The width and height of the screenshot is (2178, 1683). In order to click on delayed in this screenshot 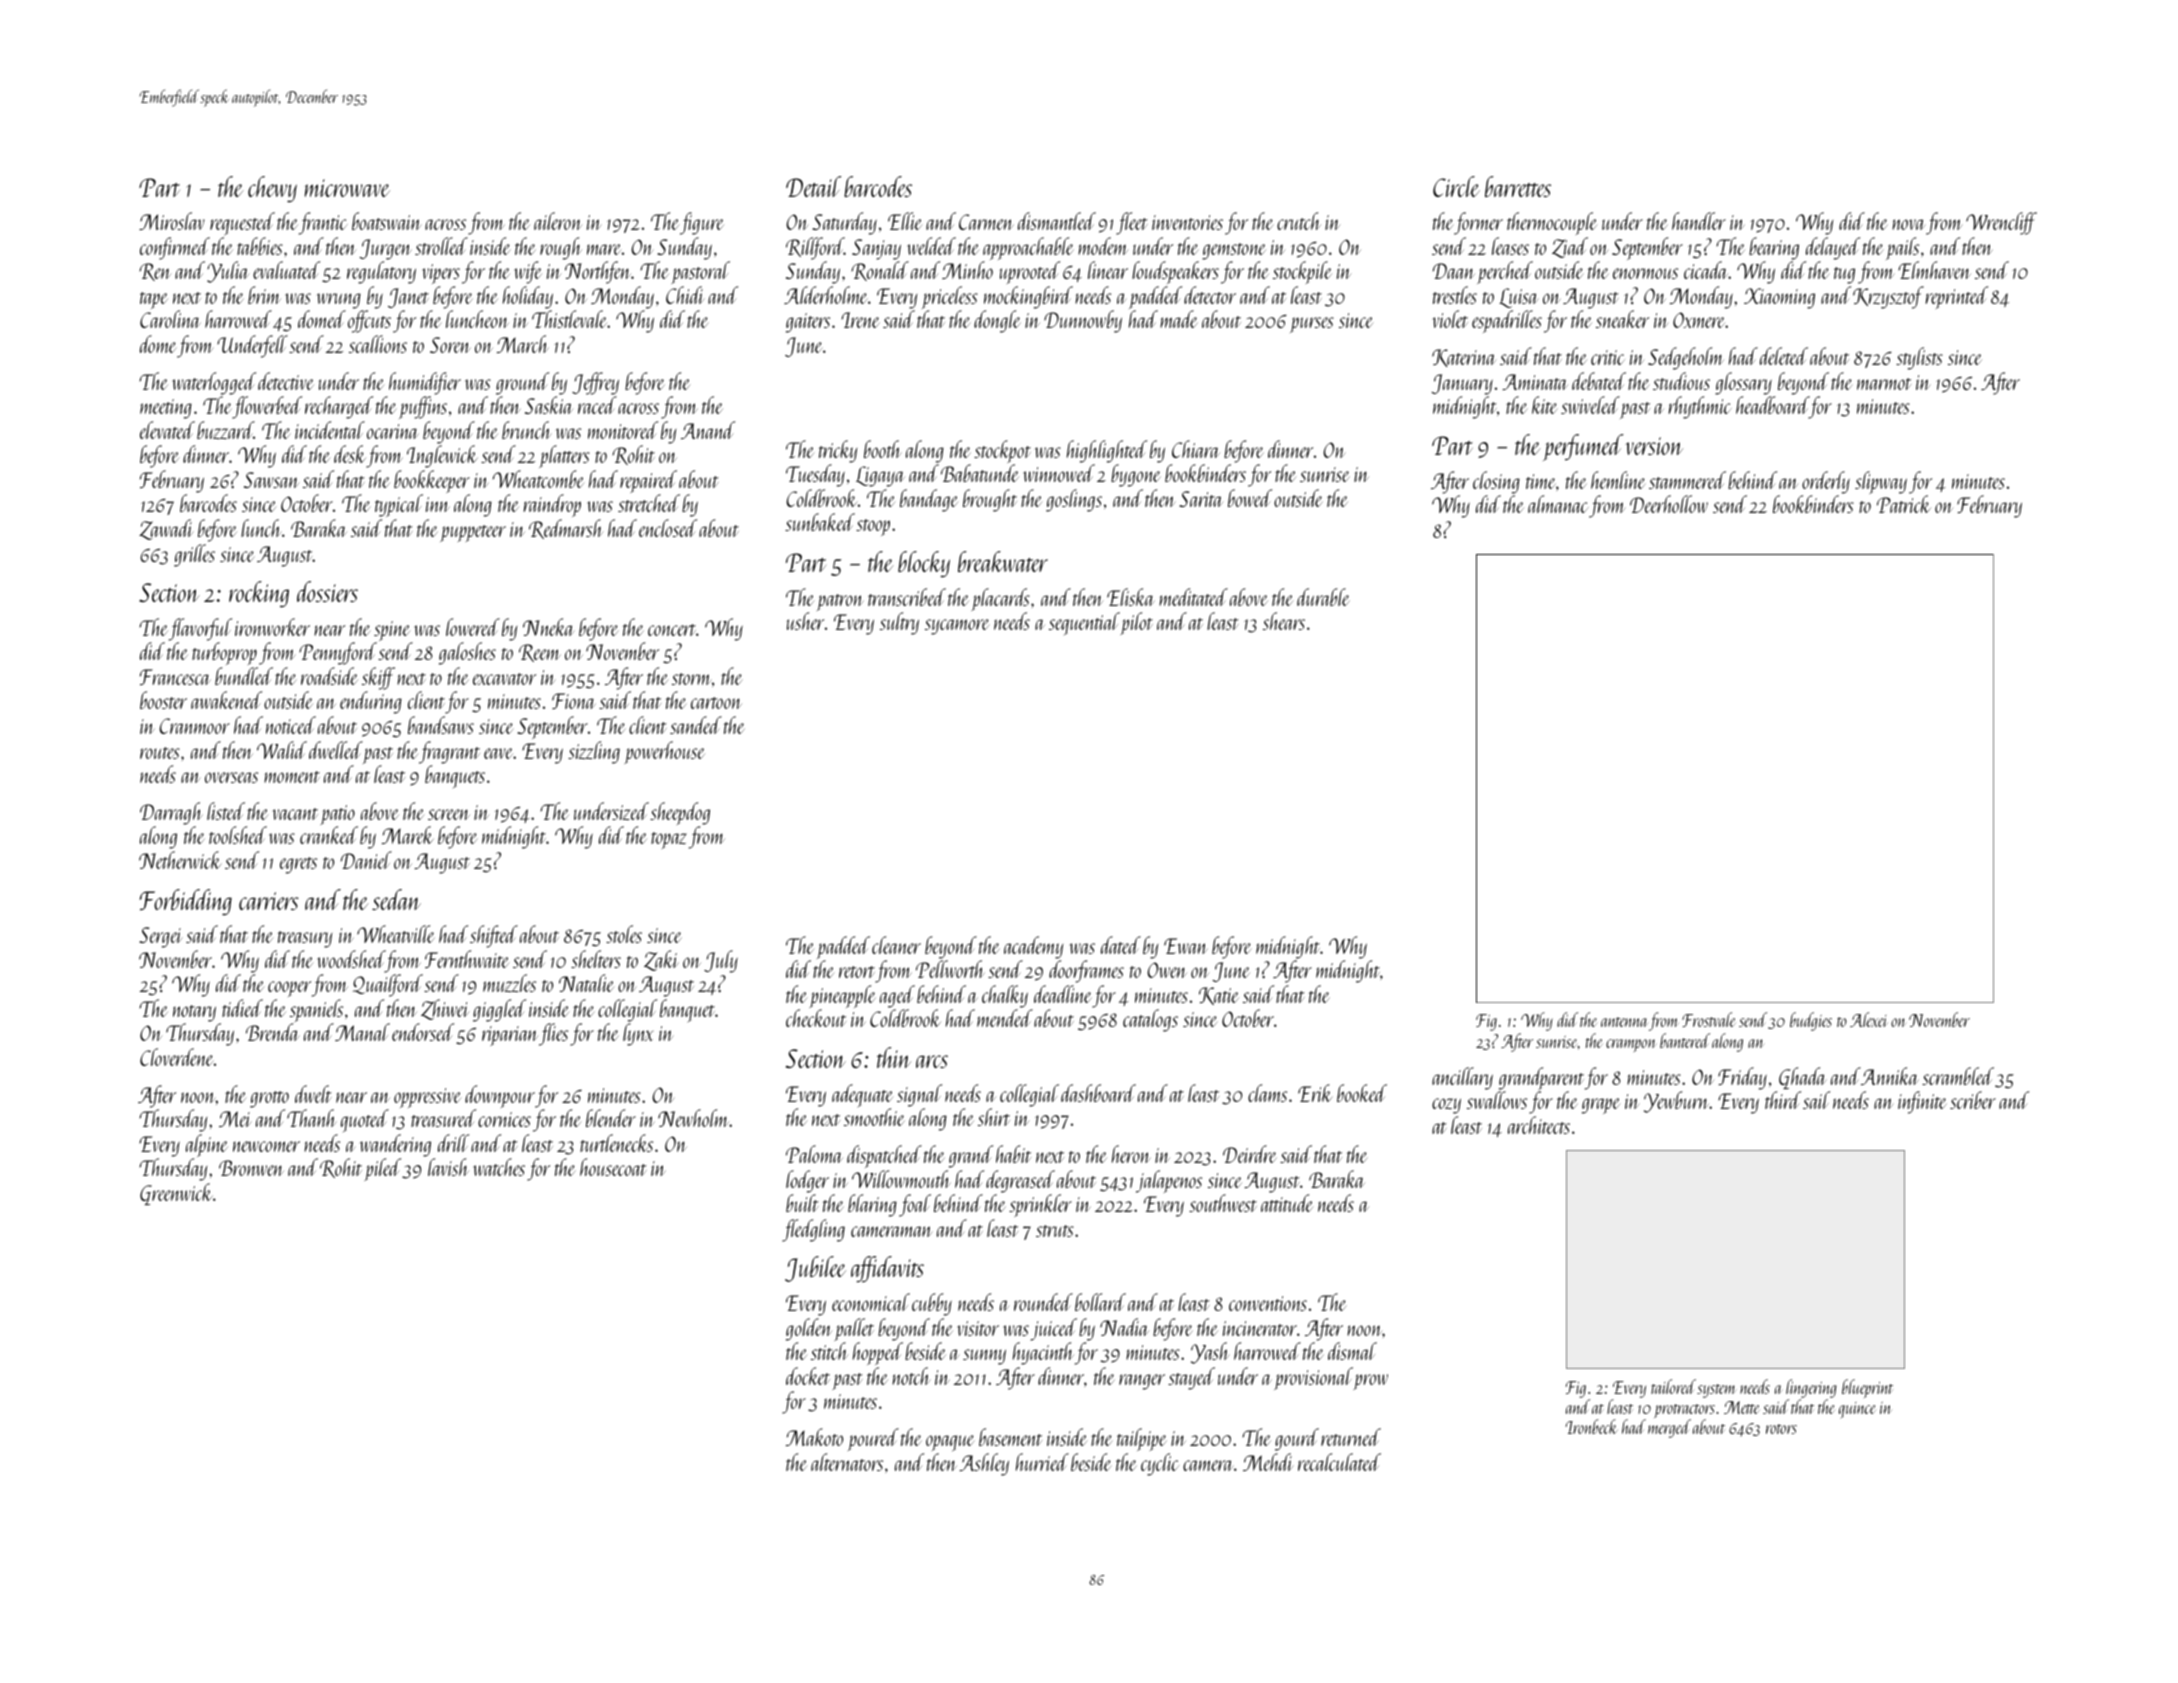, I will do `click(1833, 248)`.
